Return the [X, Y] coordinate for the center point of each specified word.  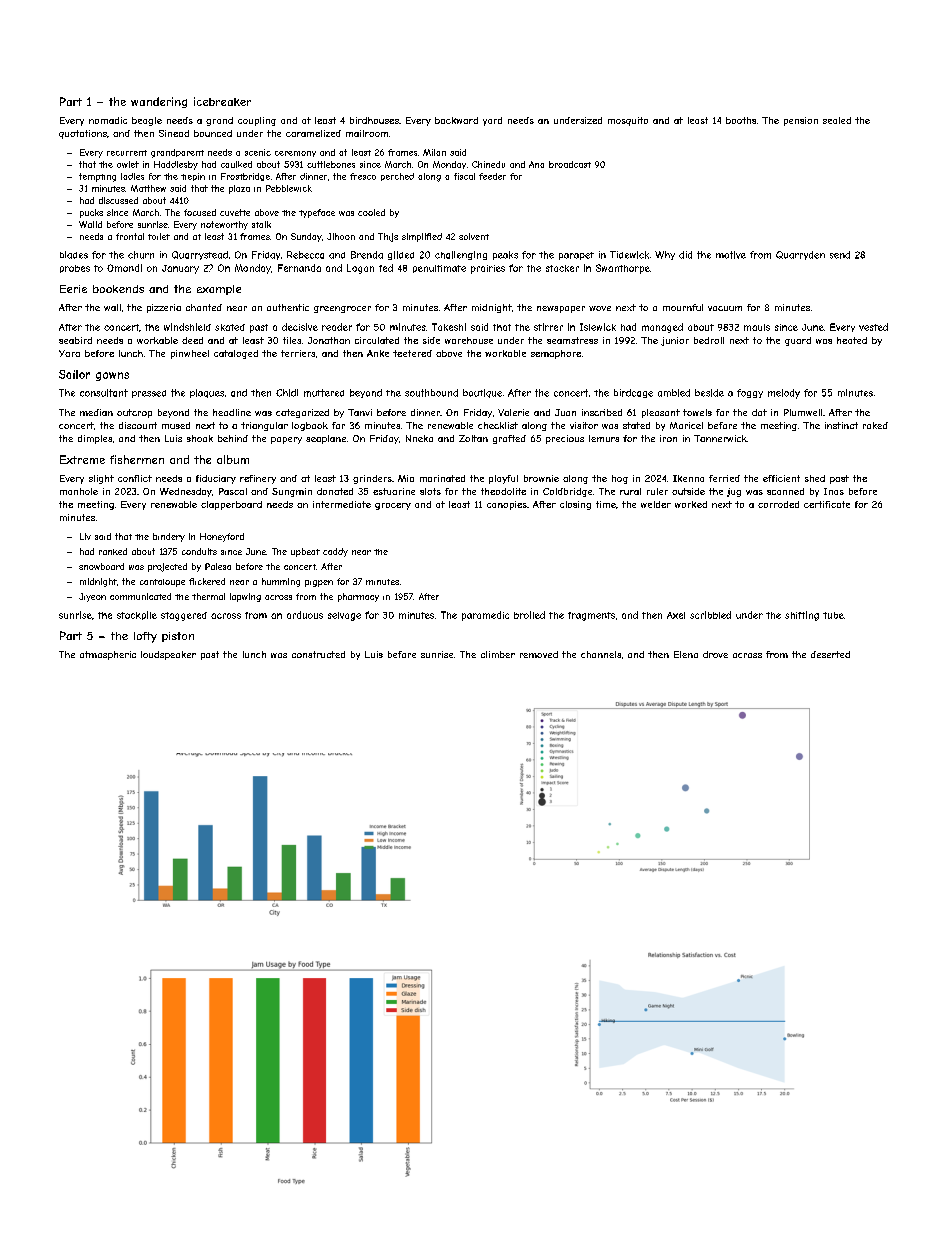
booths [741, 120]
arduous [305, 615]
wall [112, 307]
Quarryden [800, 255]
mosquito [628, 121]
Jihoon [341, 236]
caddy [335, 552]
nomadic [108, 120]
